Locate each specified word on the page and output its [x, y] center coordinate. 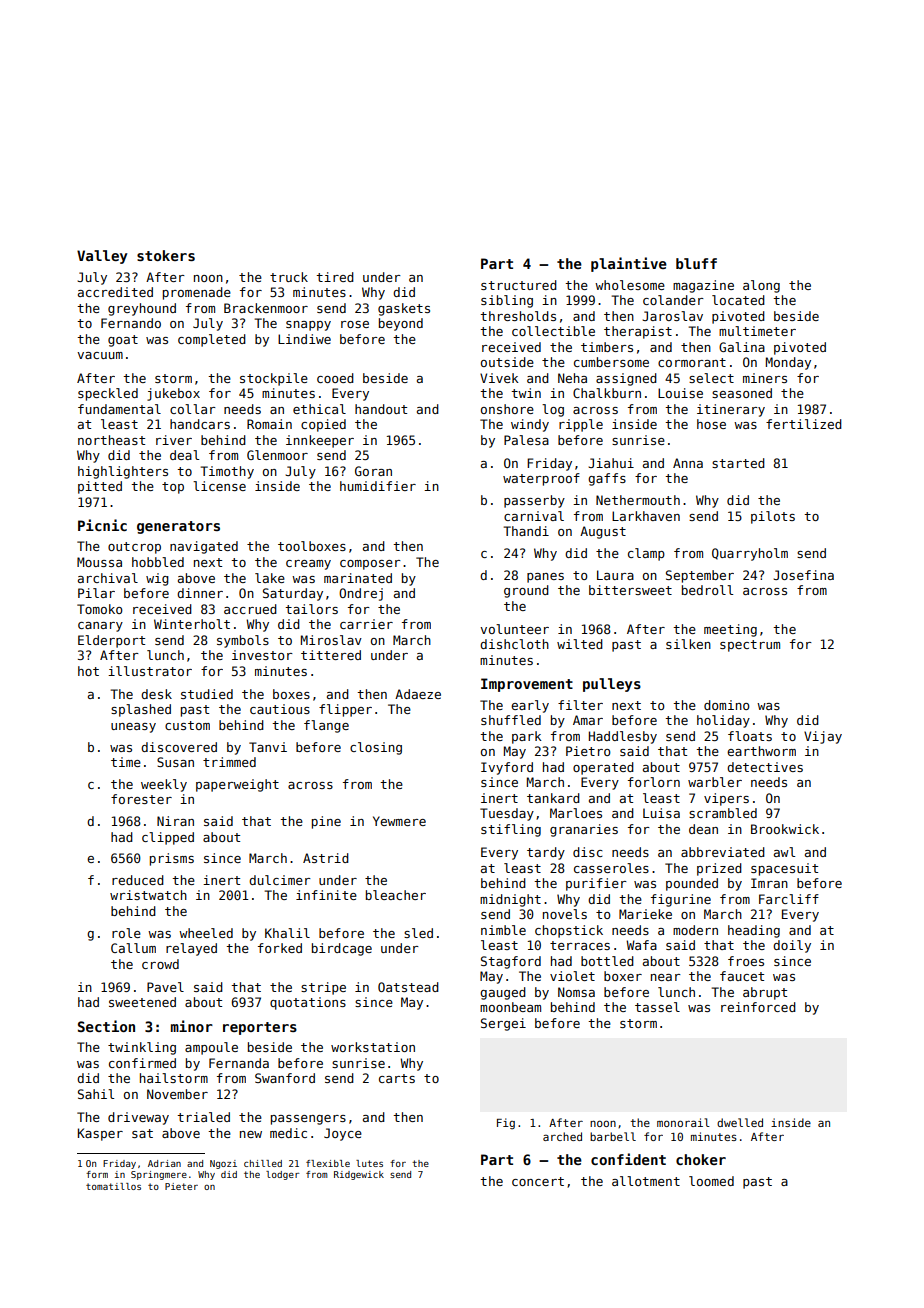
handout [381, 409]
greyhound [142, 309]
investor [262, 655]
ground [526, 591]
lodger [282, 1175]
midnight [510, 900]
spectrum [750, 646]
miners [765, 378]
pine [326, 822]
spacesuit [784, 869]
